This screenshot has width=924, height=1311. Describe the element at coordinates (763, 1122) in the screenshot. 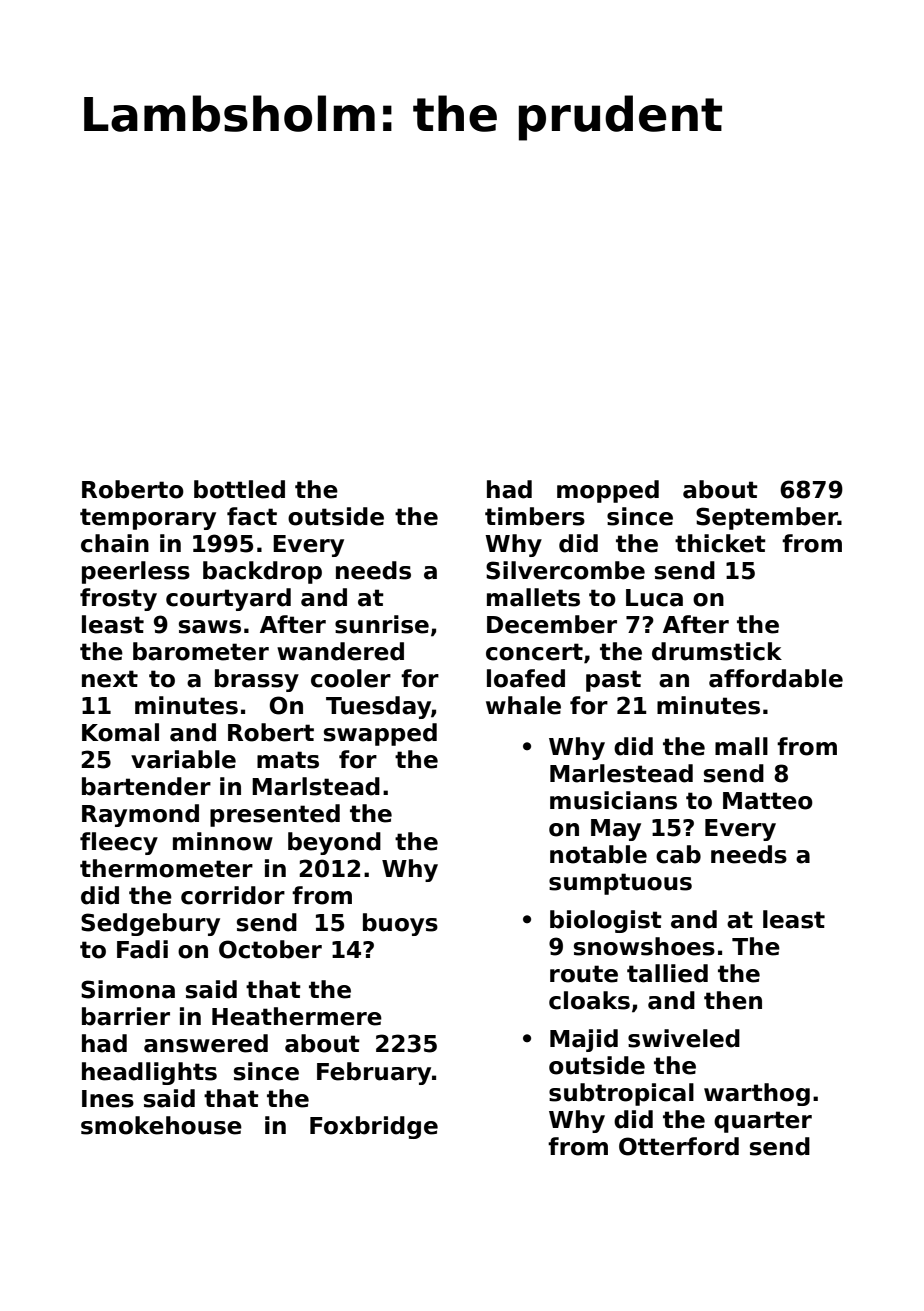

I see `quarter` at that location.
